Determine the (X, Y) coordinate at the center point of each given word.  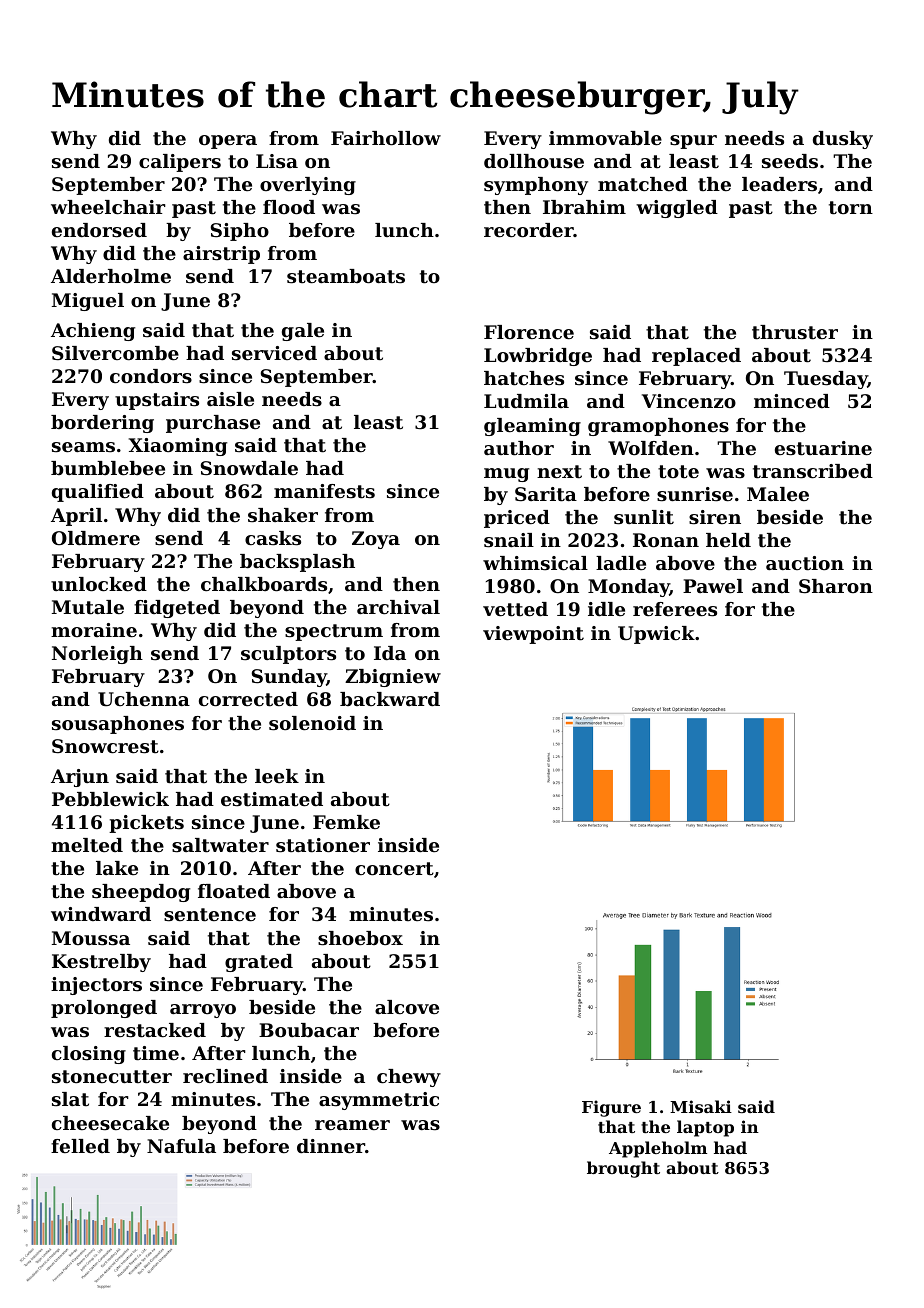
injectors (96, 986)
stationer (323, 845)
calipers (180, 163)
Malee (778, 494)
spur (693, 142)
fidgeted (177, 609)
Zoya (376, 540)
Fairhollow (386, 138)
